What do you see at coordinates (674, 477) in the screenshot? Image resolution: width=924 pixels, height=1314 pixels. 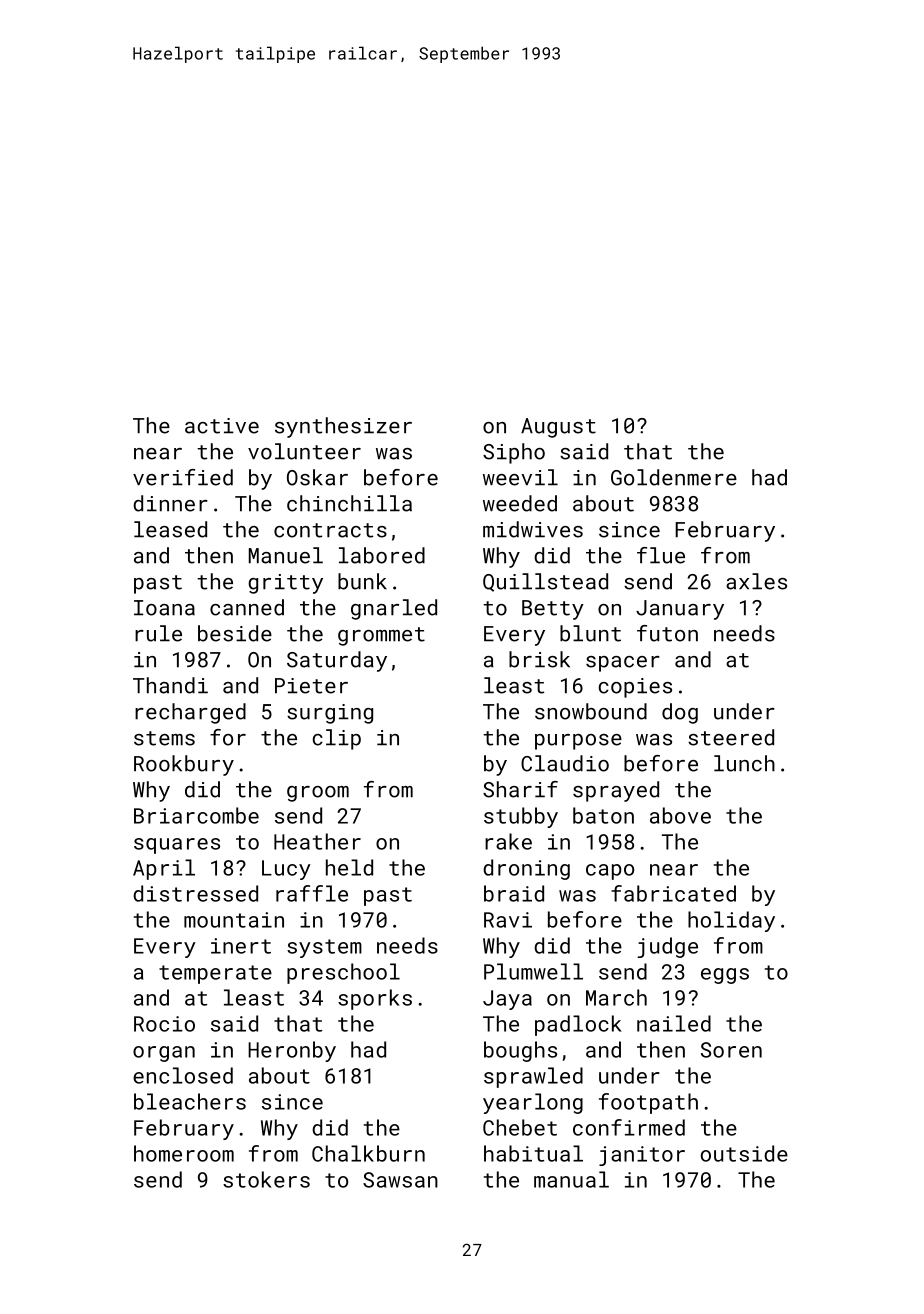 I see `Goldenmere` at bounding box center [674, 477].
